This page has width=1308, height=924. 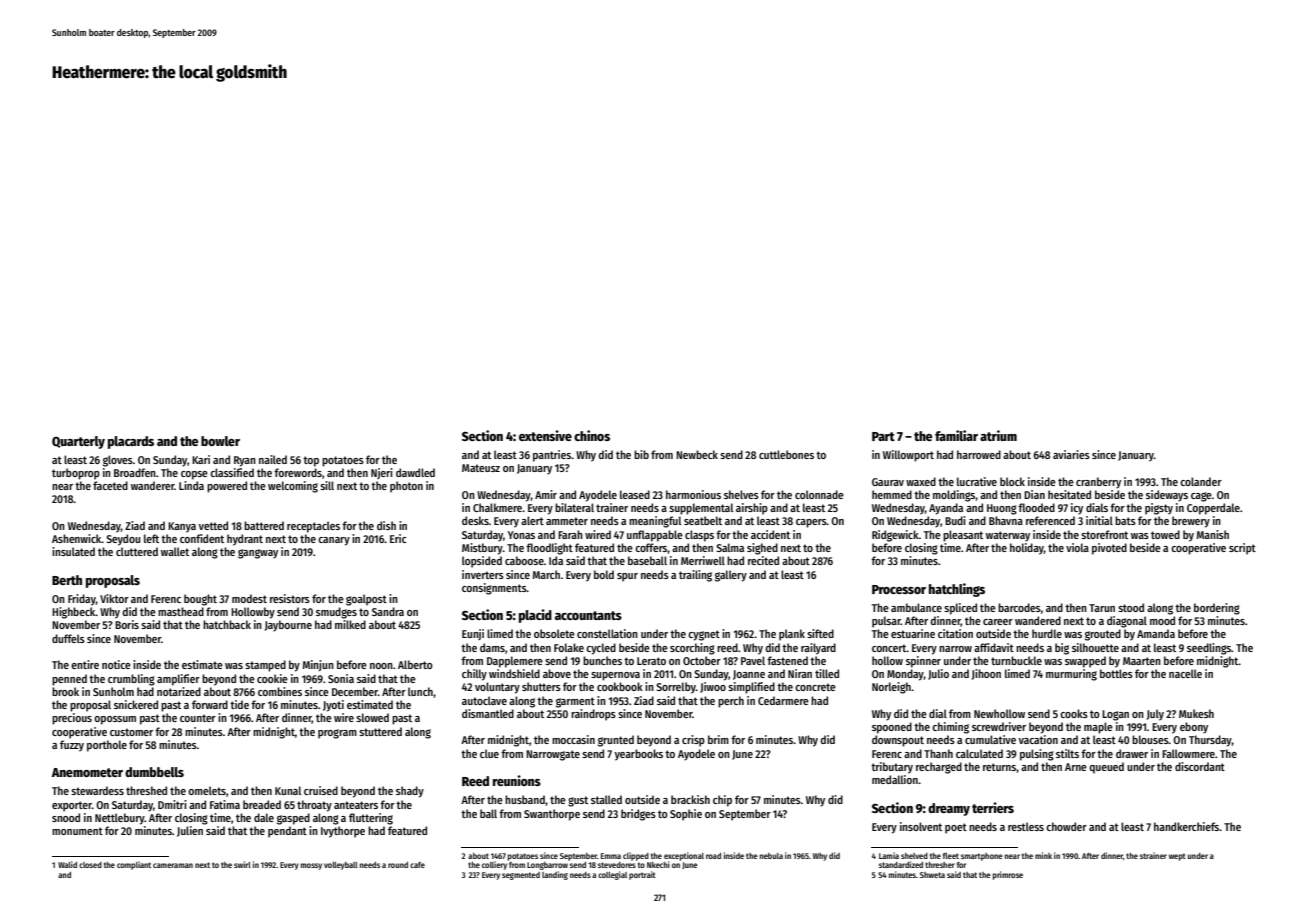 I want to click on harrowed, so click(x=979, y=454).
